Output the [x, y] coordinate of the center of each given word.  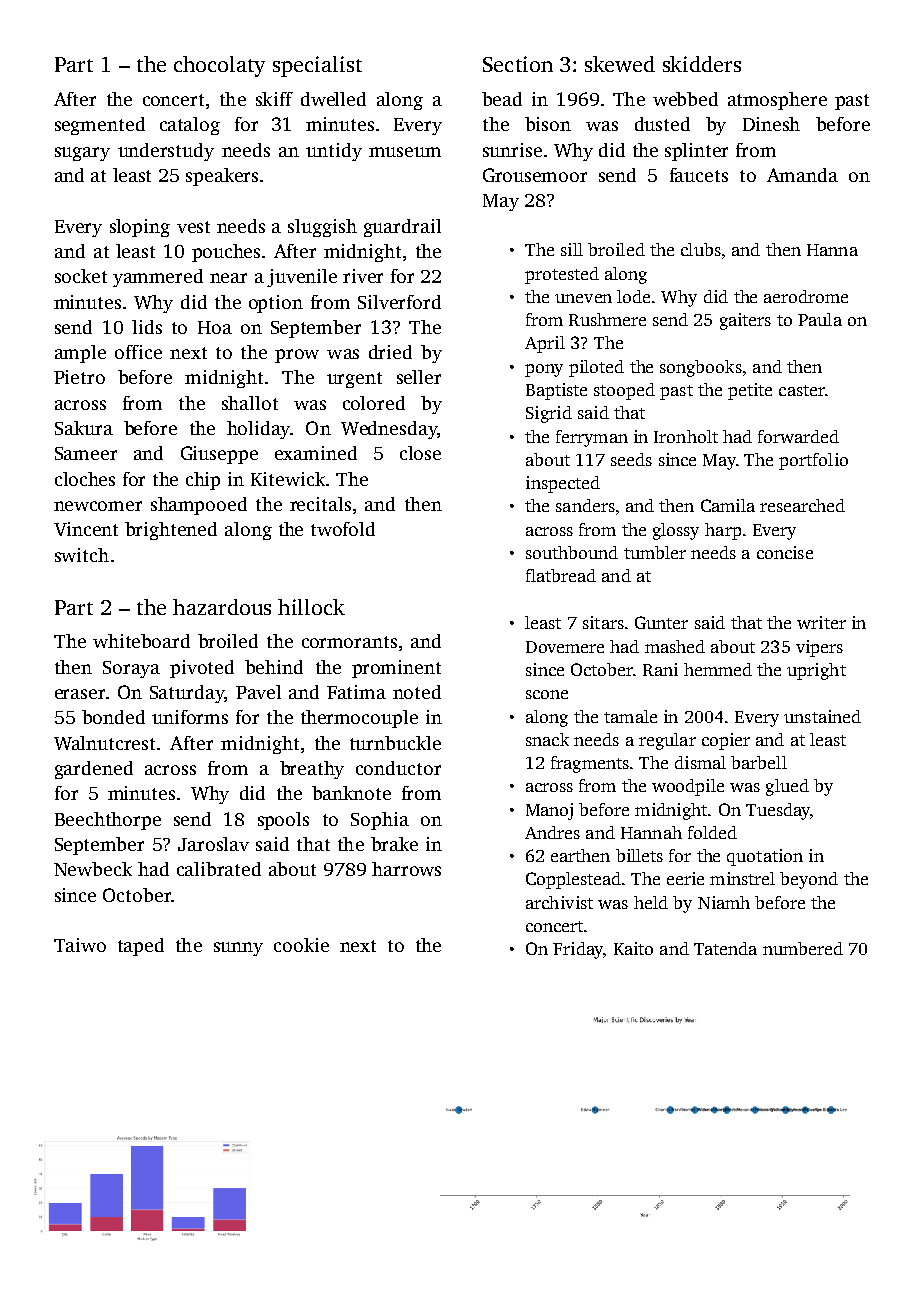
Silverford [399, 302]
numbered [803, 948]
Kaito [633, 948]
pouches [226, 253]
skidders [702, 64]
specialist [317, 66]
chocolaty [219, 66]
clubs [701, 249]
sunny [238, 949]
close [420, 453]
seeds [631, 459]
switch [82, 555]
